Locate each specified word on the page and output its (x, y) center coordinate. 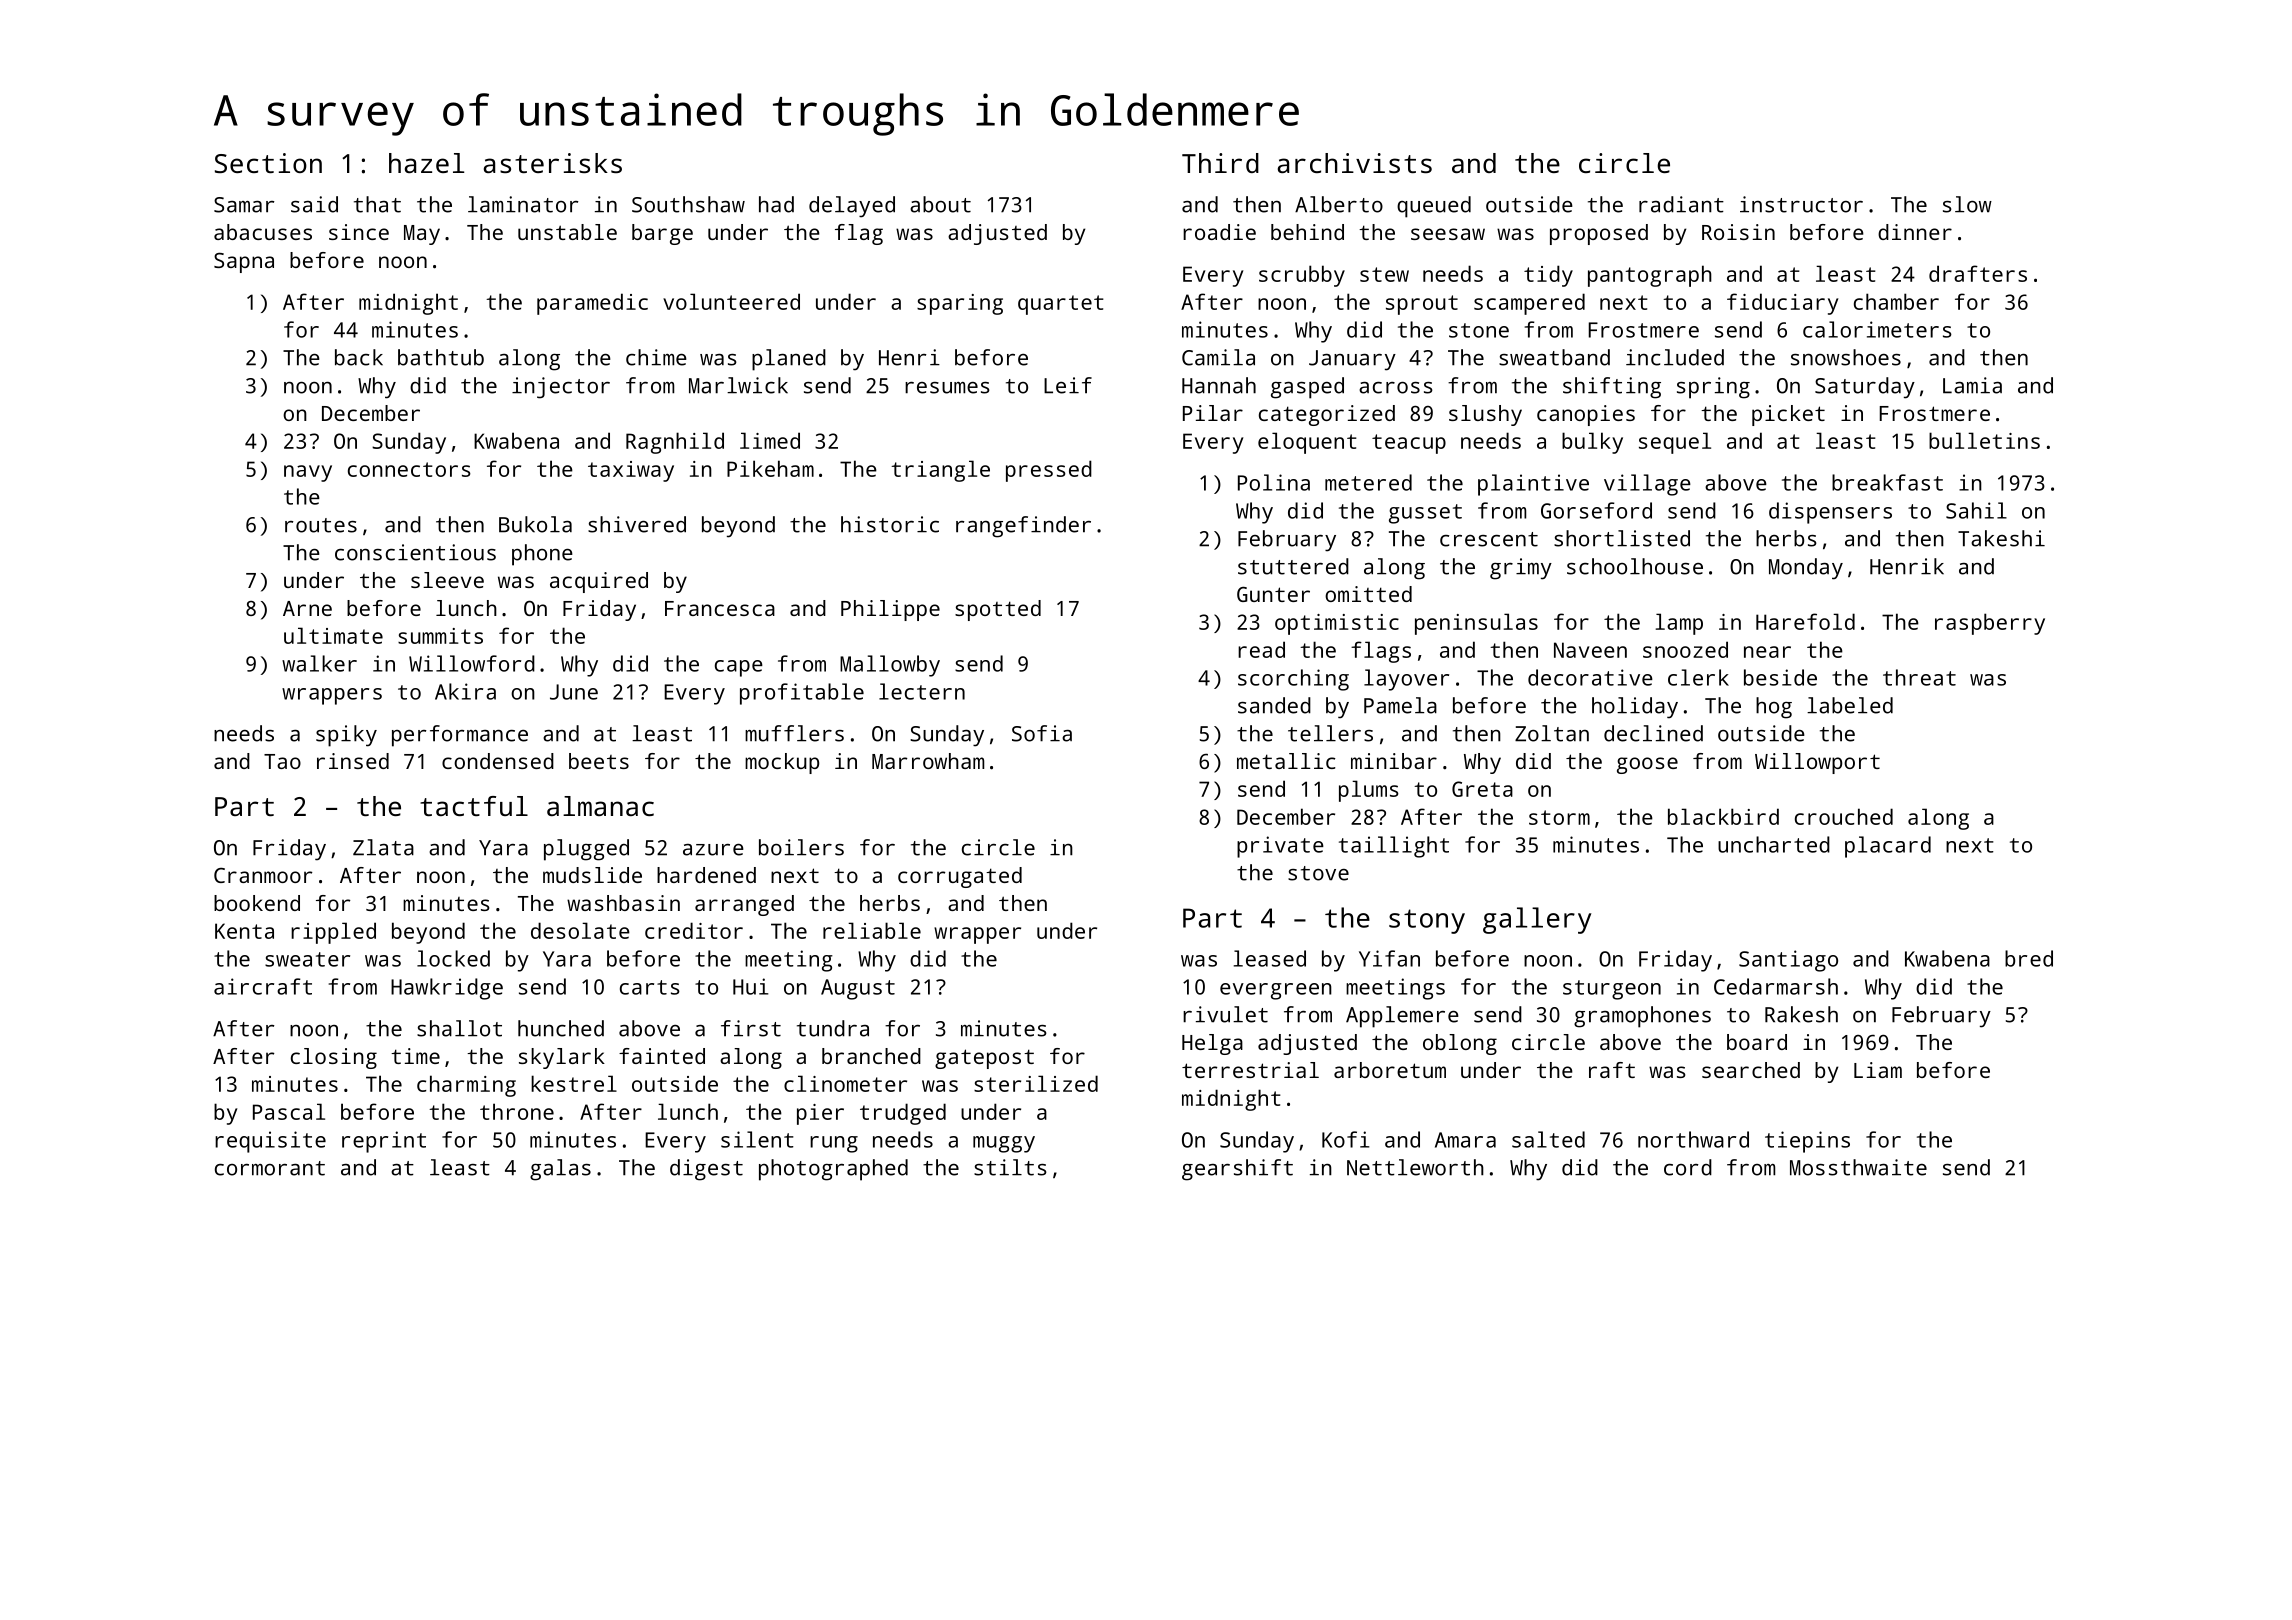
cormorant (270, 1168)
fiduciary (1782, 304)
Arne (307, 608)
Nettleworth (1415, 1167)
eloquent (1307, 443)
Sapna (244, 262)
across (1396, 388)
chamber (1896, 301)
